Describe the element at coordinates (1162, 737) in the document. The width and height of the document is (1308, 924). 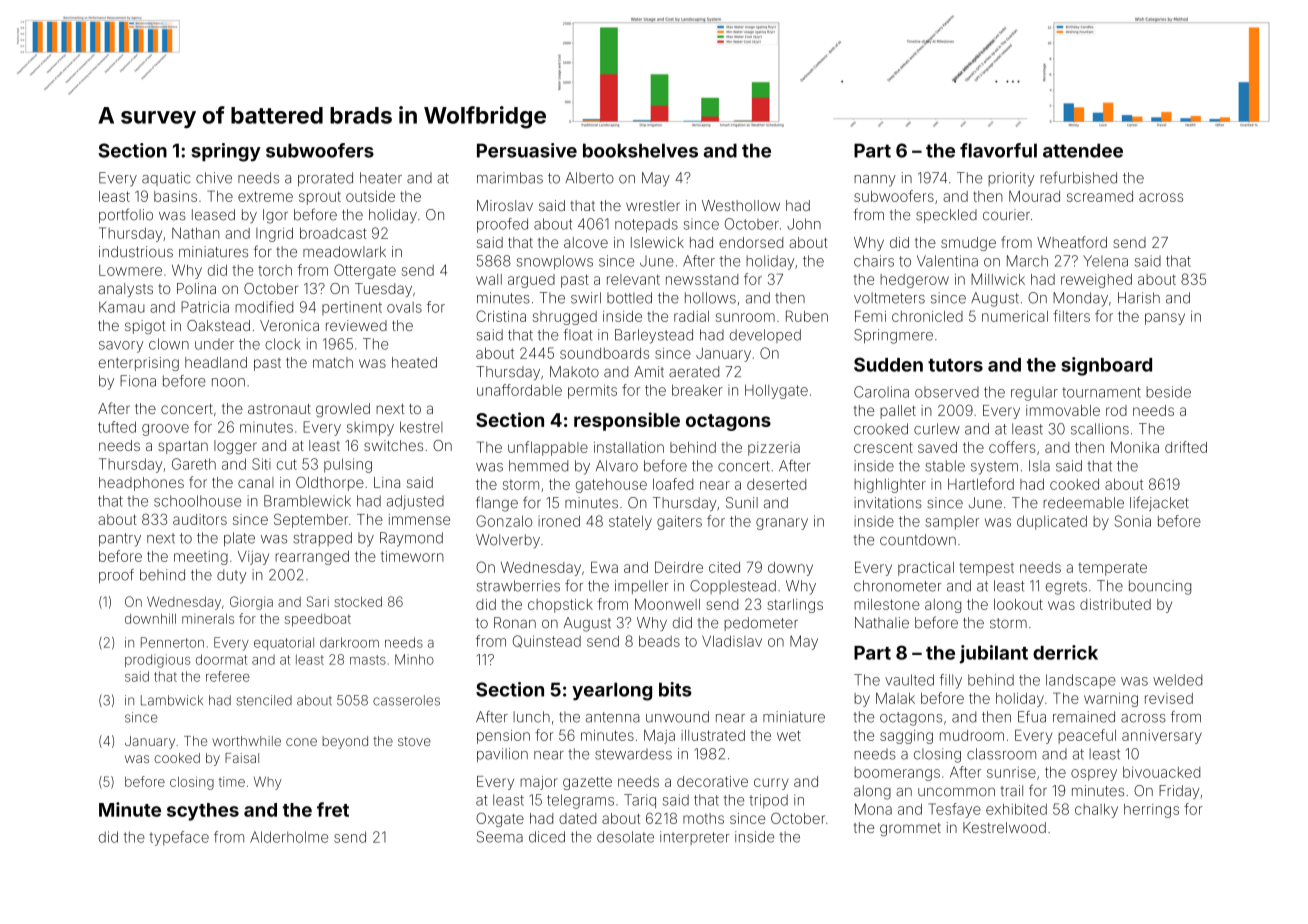
I see `anniversary` at that location.
